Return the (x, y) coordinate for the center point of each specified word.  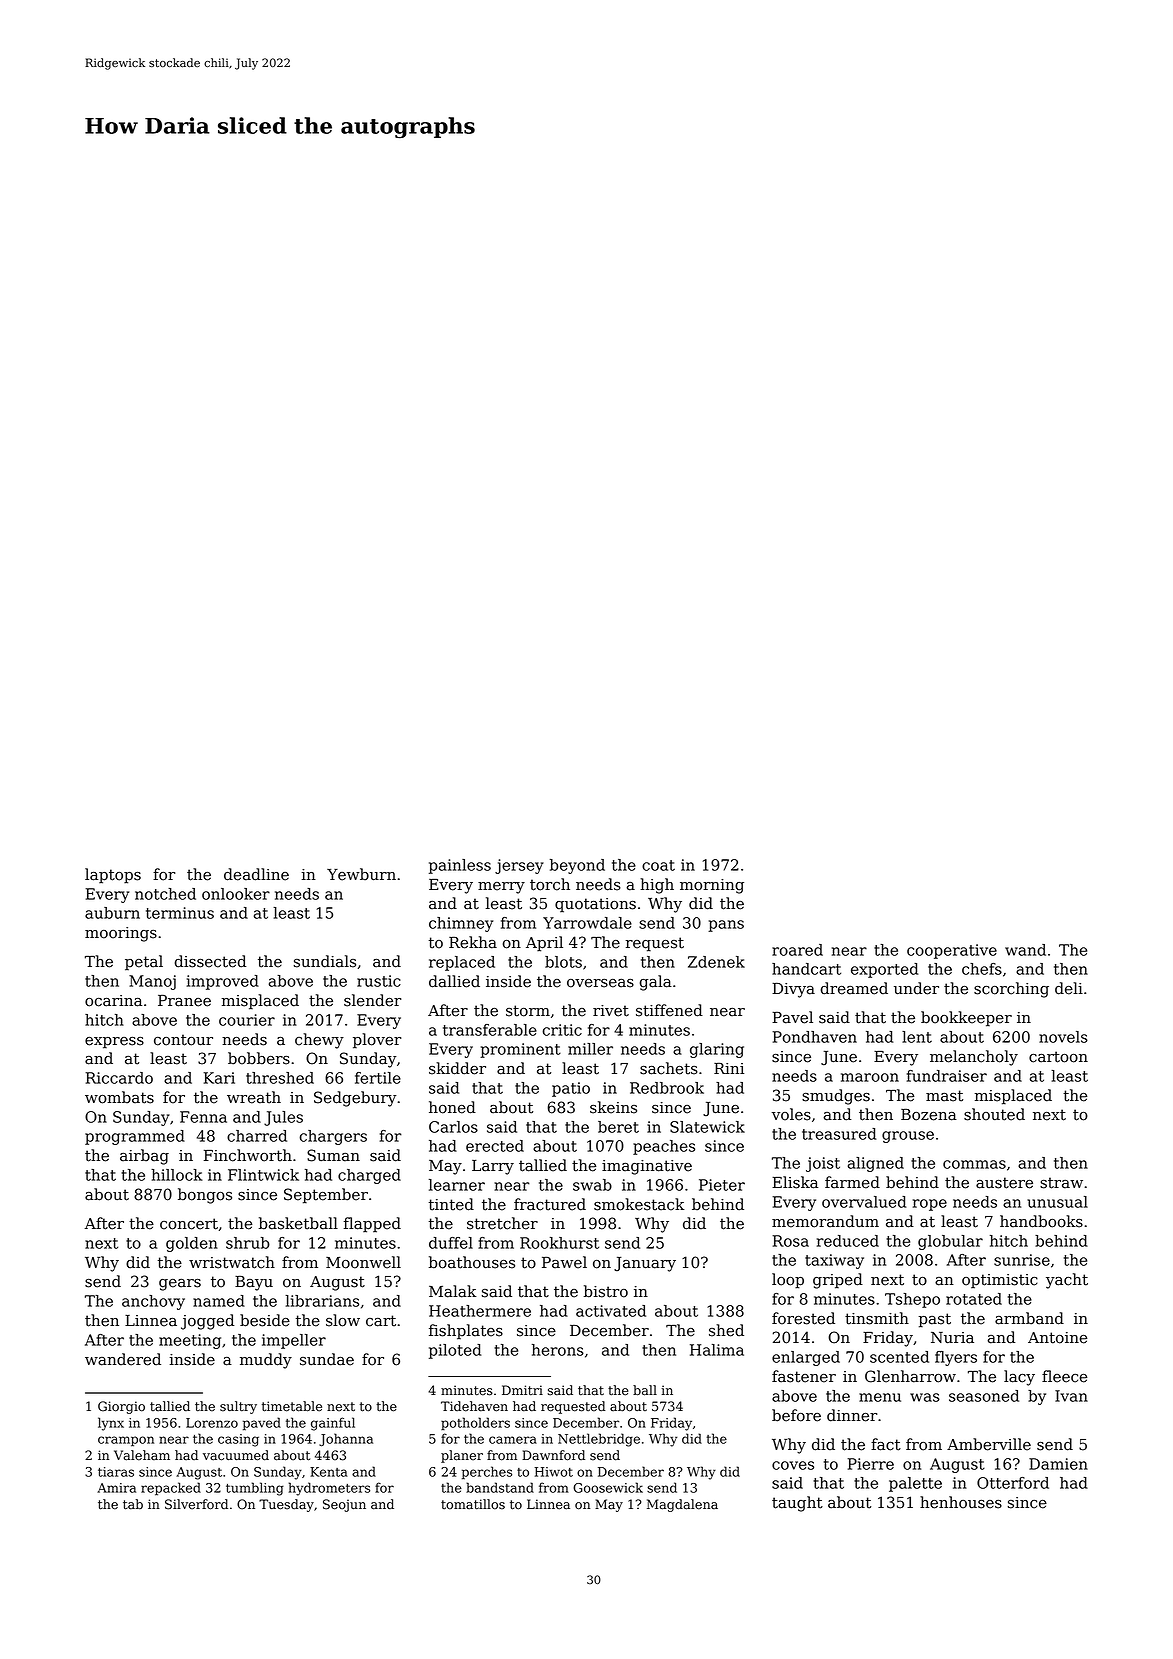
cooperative (952, 951)
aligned (876, 1164)
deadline (256, 874)
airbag (144, 1157)
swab (592, 1185)
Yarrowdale (587, 923)
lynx (111, 1424)
